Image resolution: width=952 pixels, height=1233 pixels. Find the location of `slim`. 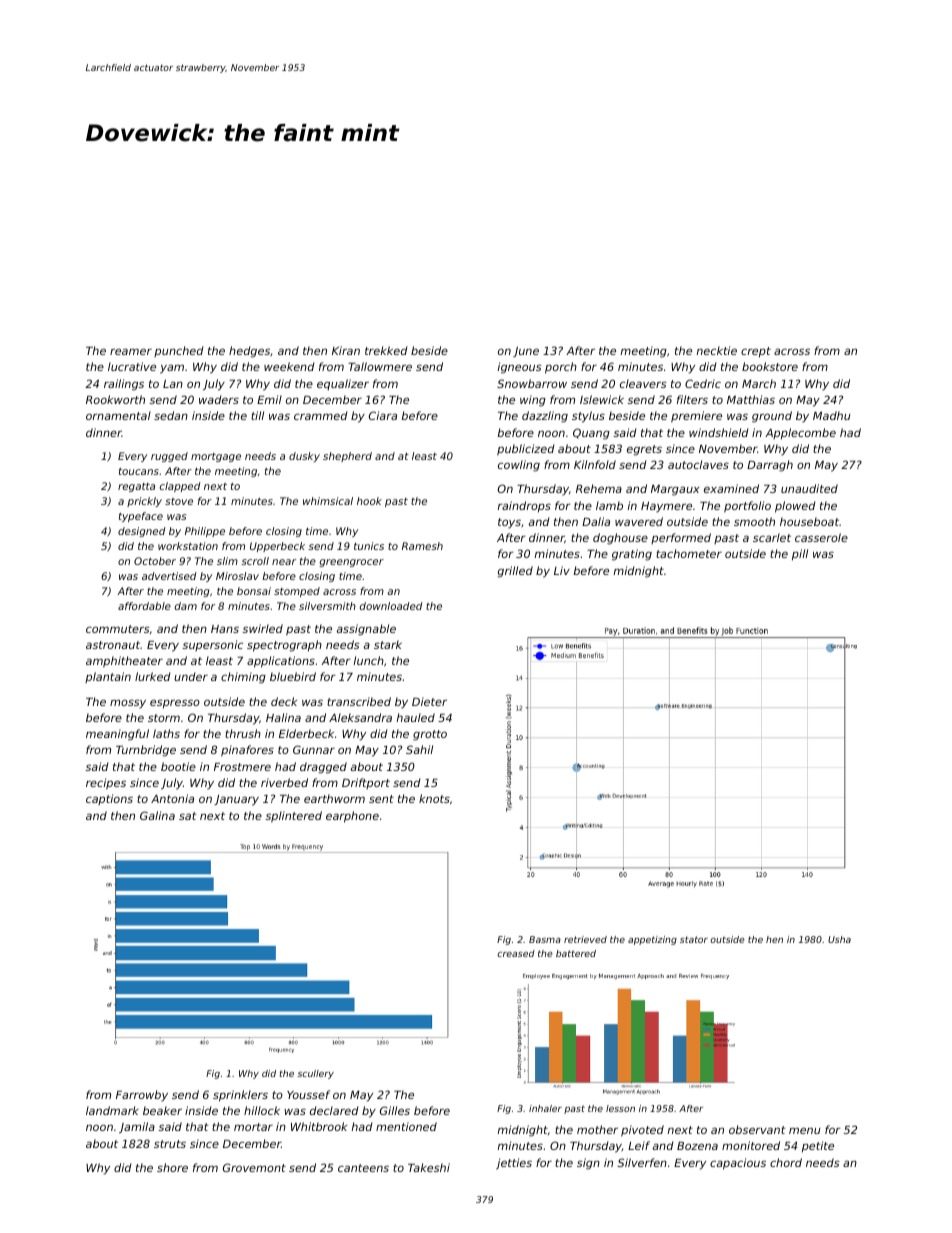

slim is located at coordinates (227, 561).
